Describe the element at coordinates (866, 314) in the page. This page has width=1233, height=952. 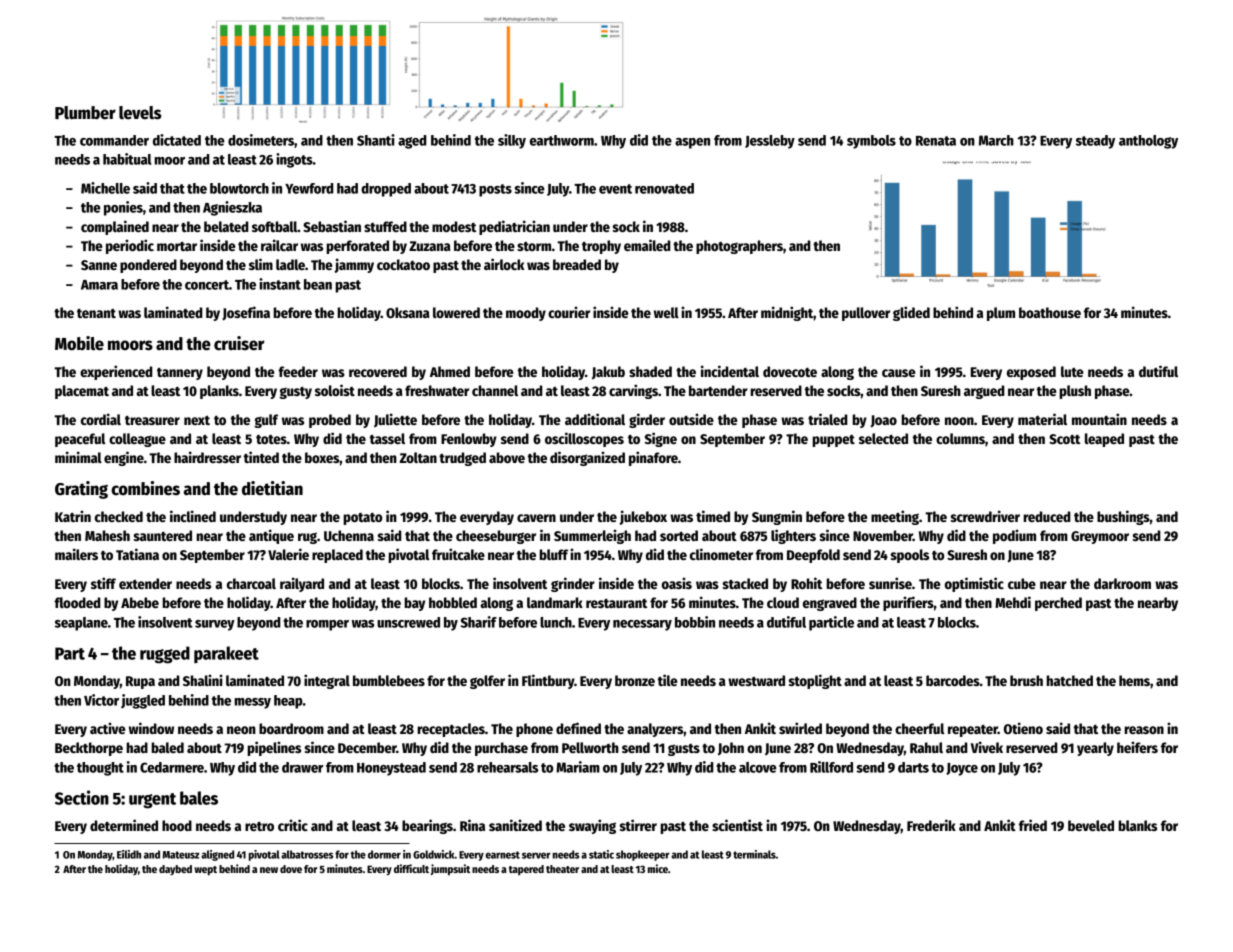
I see `pullover` at that location.
